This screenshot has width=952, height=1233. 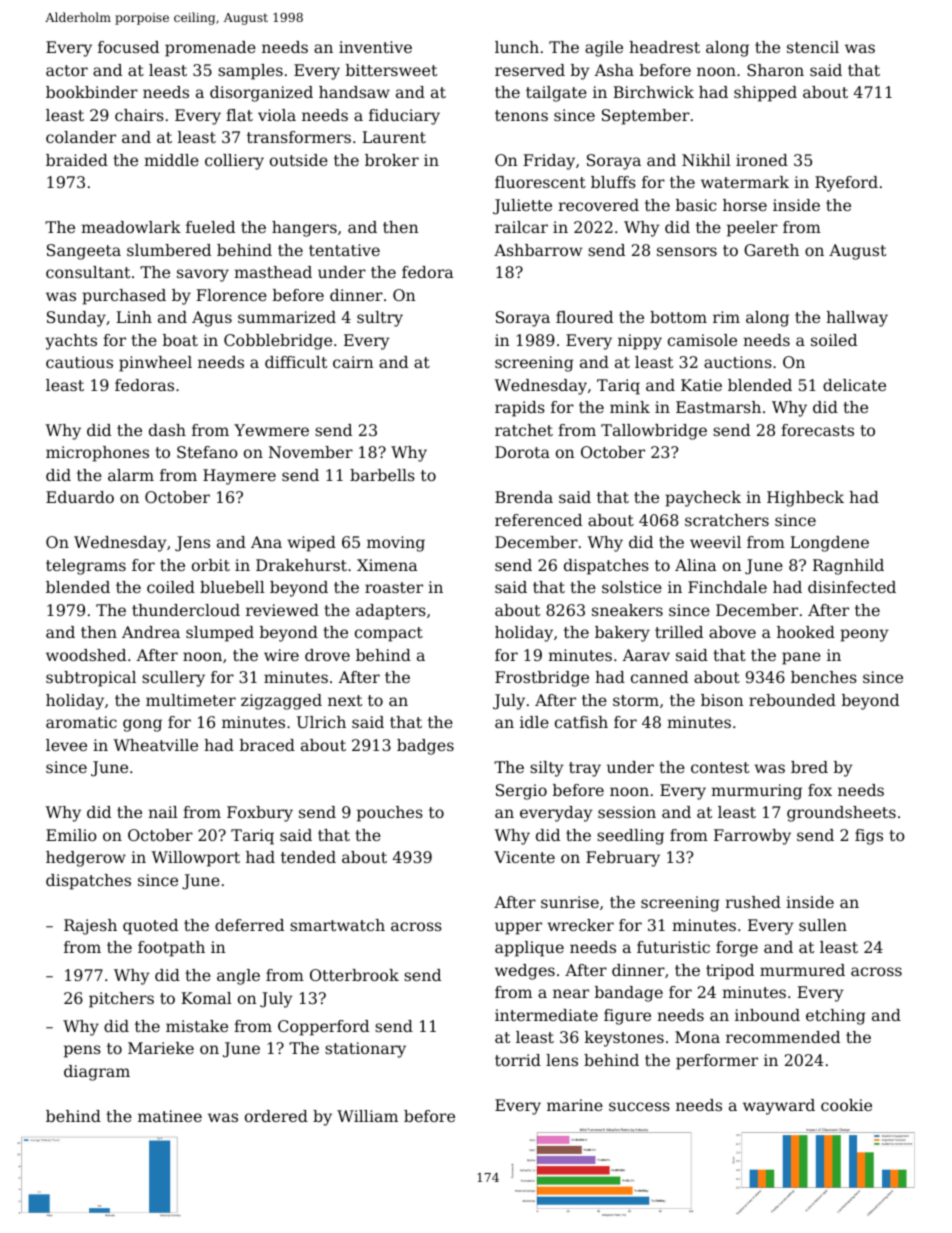 What do you see at coordinates (131, 475) in the screenshot?
I see `alarm` at bounding box center [131, 475].
